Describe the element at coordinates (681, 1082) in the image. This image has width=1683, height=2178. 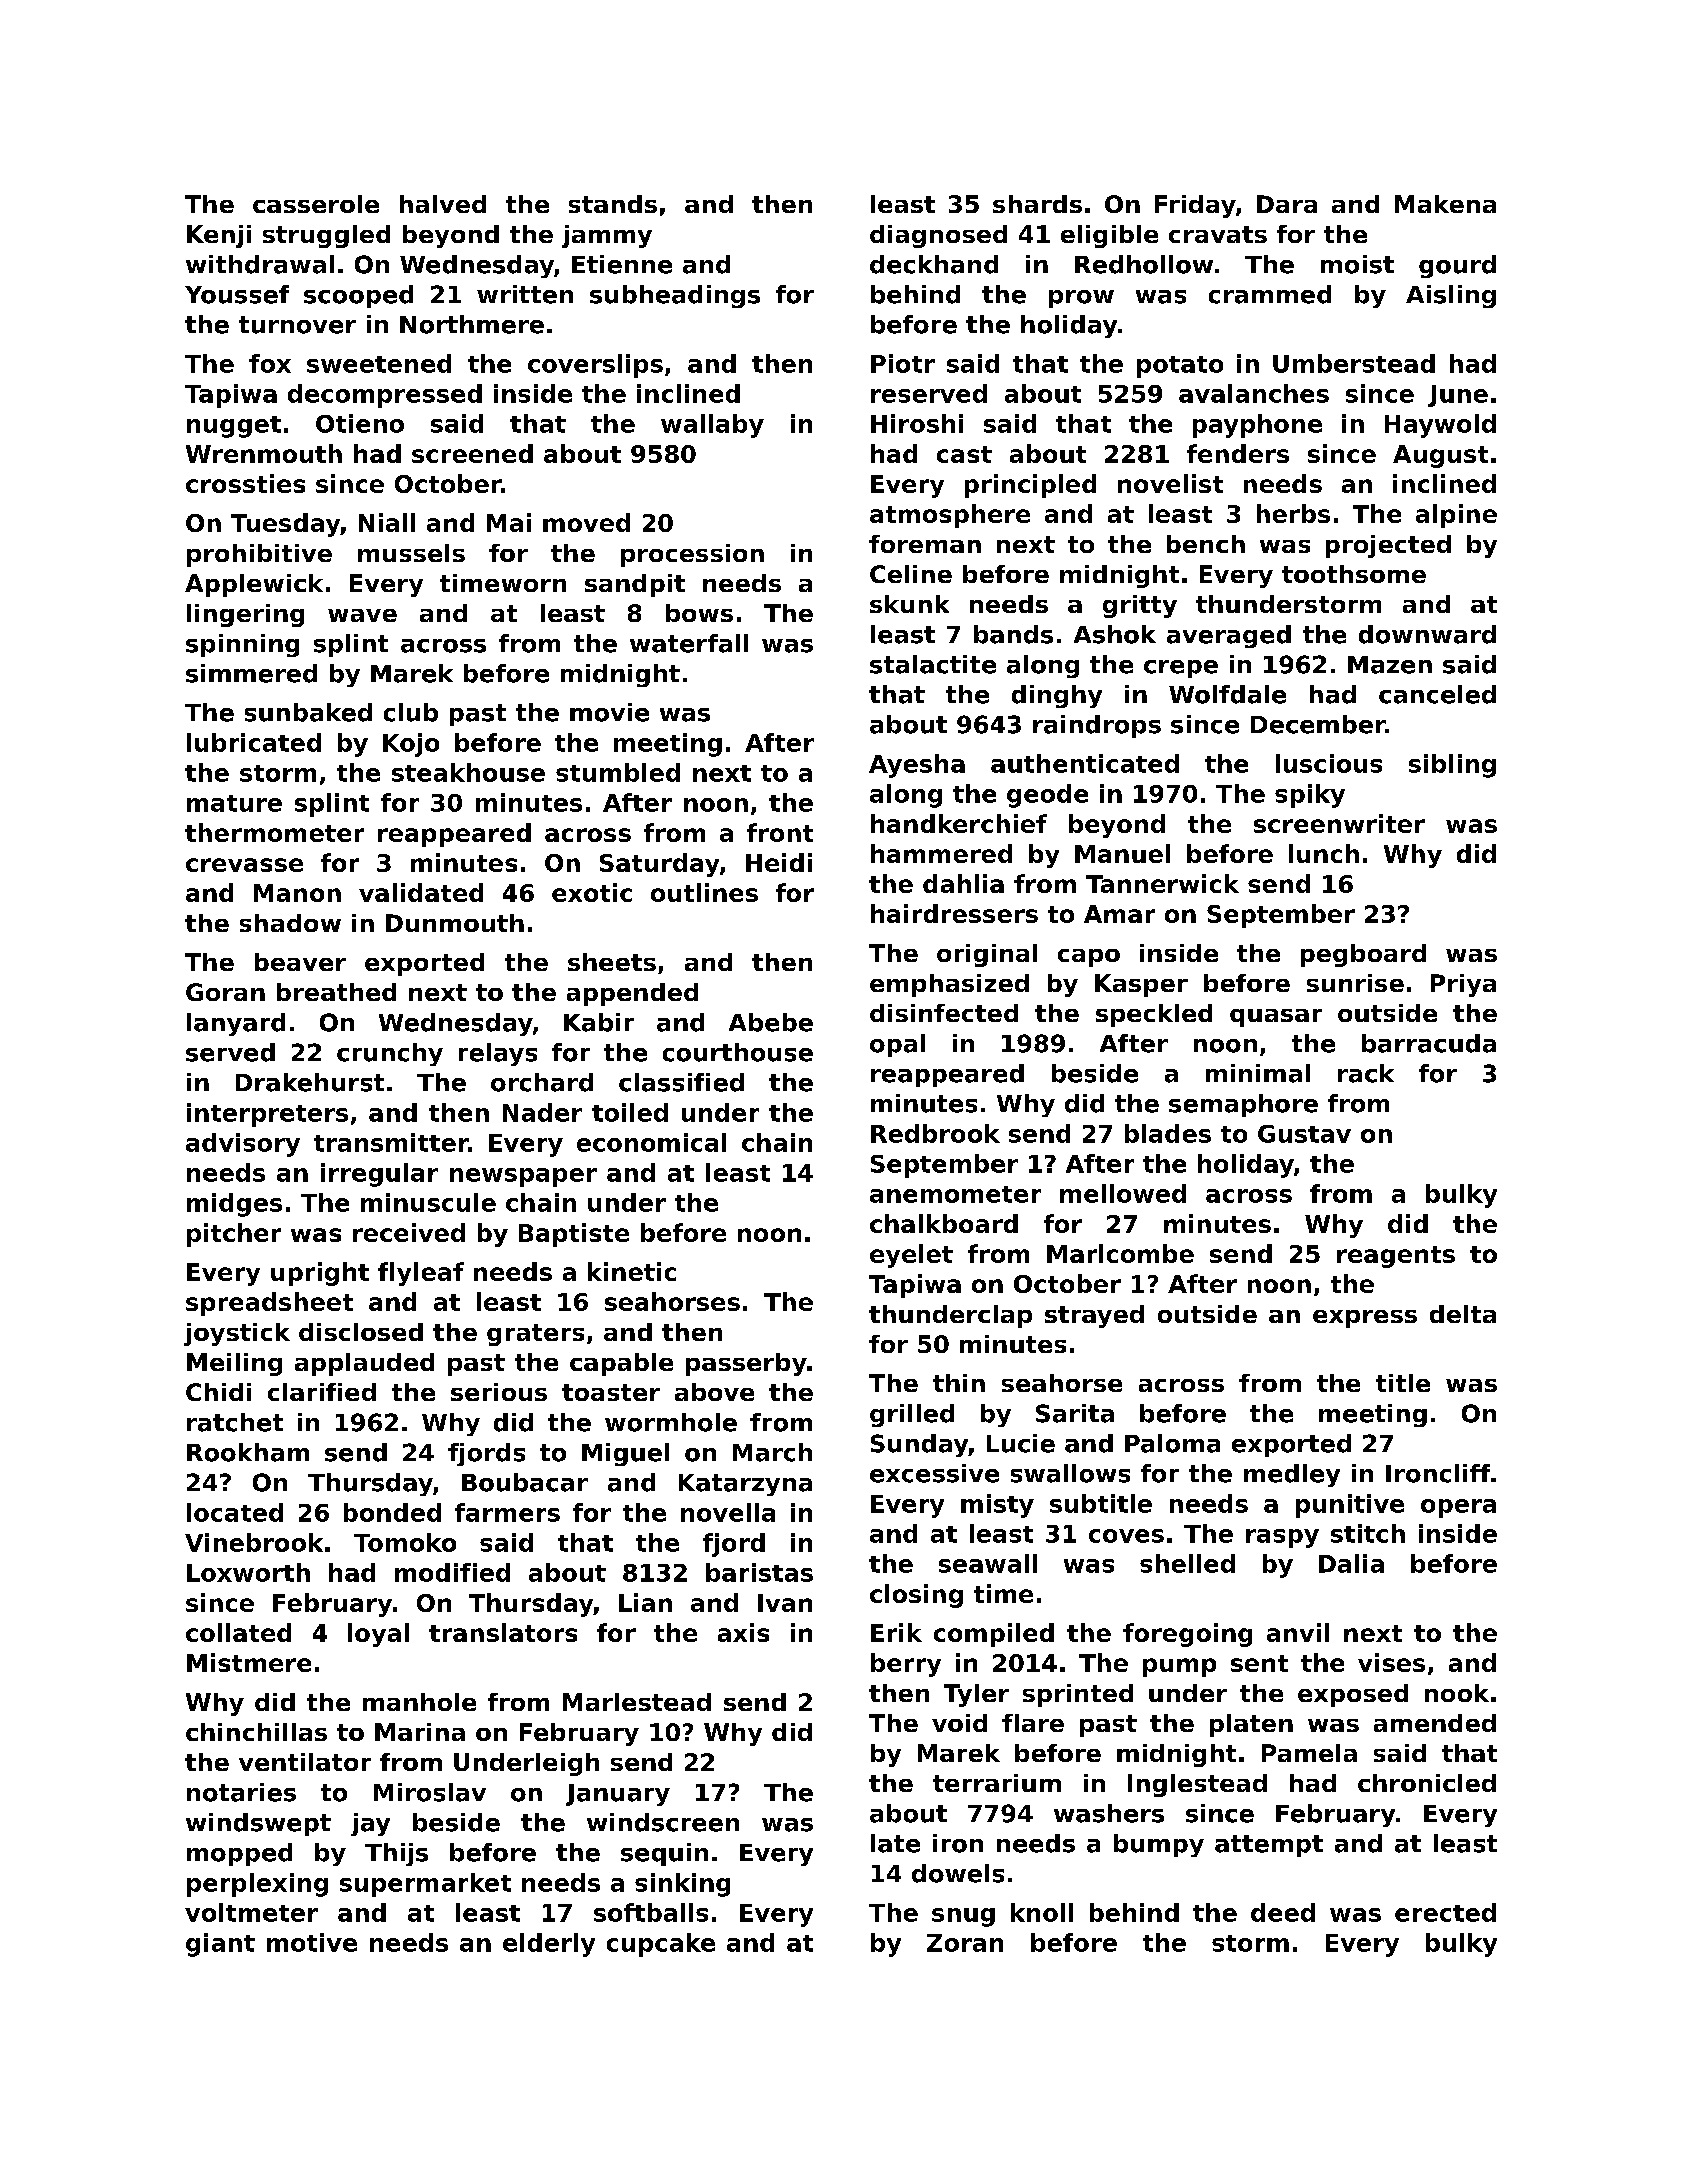
I see `classified` at that location.
